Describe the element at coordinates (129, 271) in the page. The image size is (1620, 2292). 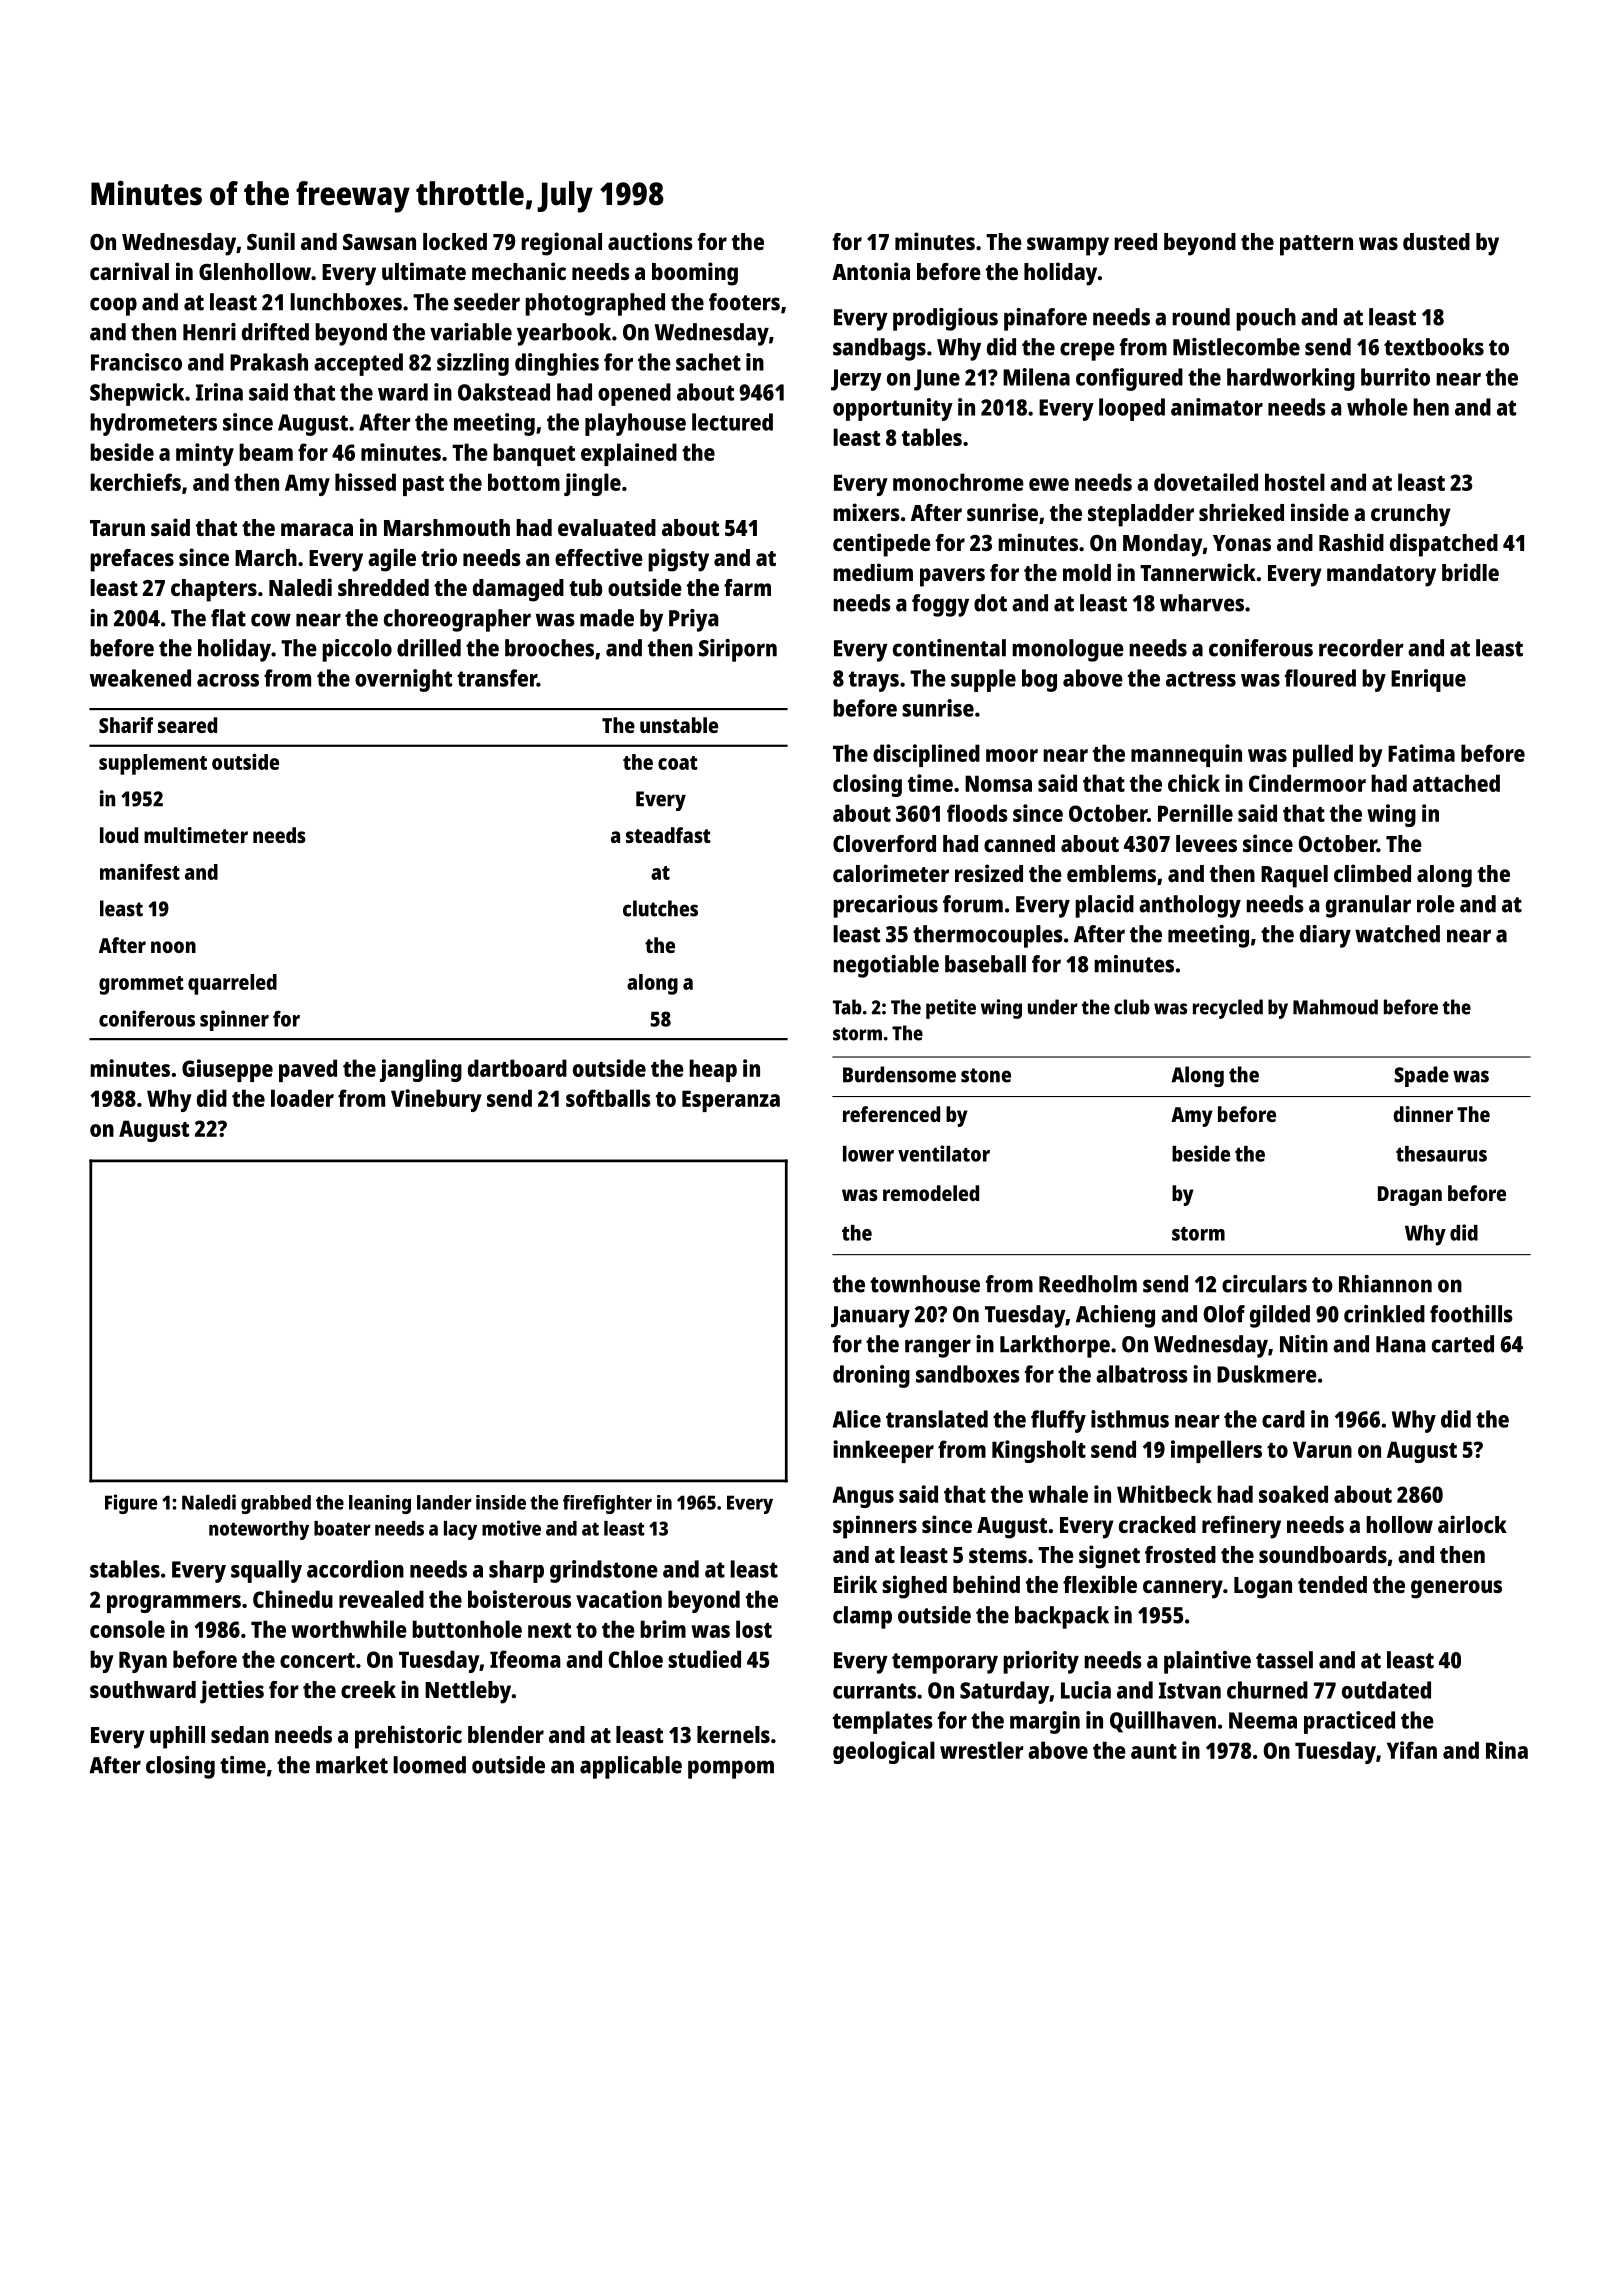
I see `carnival` at that location.
